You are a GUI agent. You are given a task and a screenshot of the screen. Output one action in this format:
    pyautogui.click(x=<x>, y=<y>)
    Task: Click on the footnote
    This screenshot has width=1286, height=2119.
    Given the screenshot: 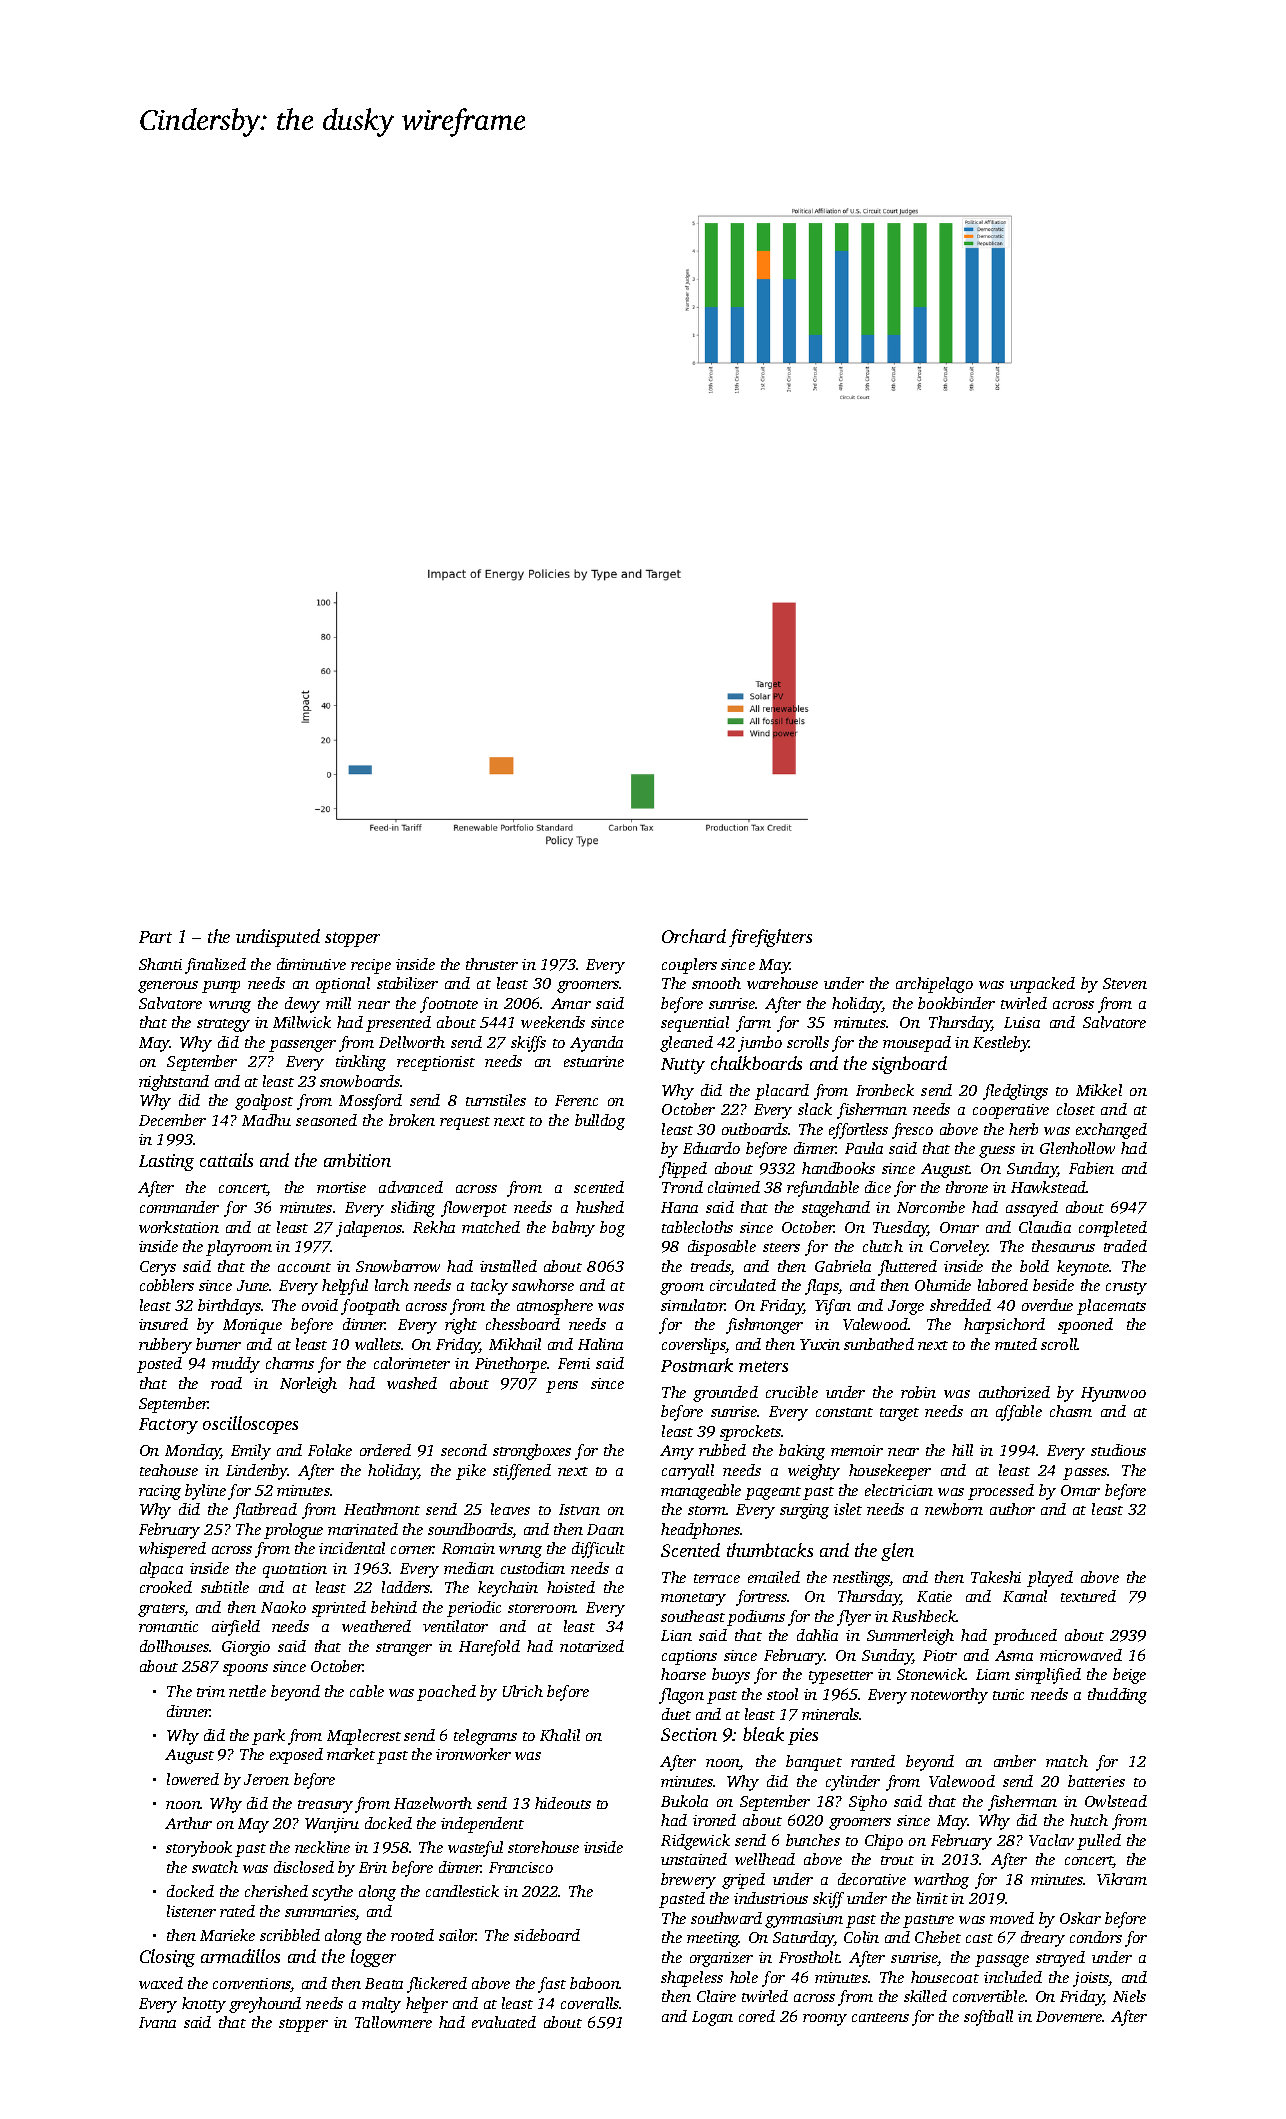 What is the action you would take?
    pyautogui.click(x=449, y=1005)
